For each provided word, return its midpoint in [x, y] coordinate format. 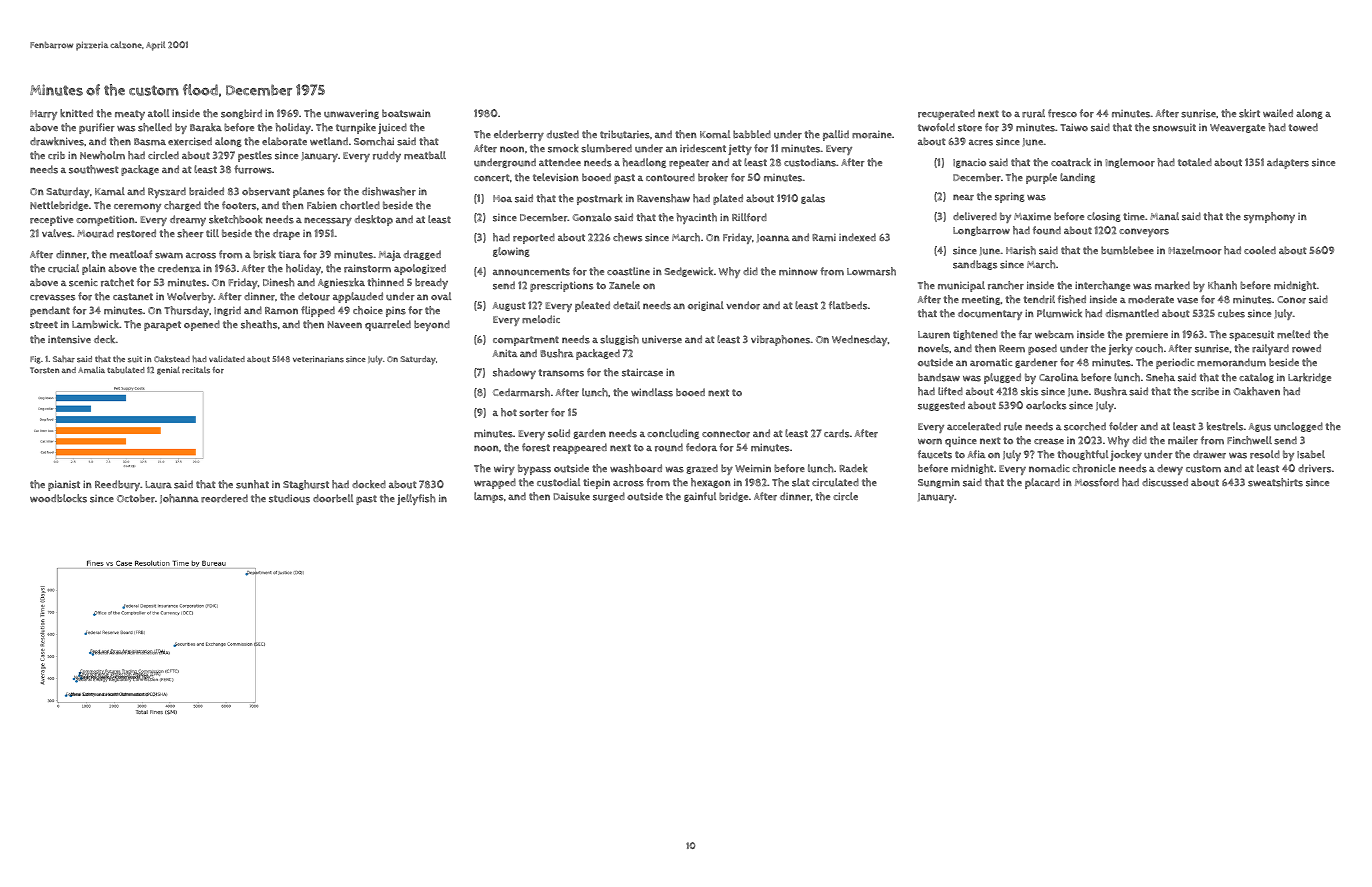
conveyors [1144, 232]
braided [206, 191]
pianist [64, 485]
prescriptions [561, 286]
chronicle [1094, 468]
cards [836, 433]
